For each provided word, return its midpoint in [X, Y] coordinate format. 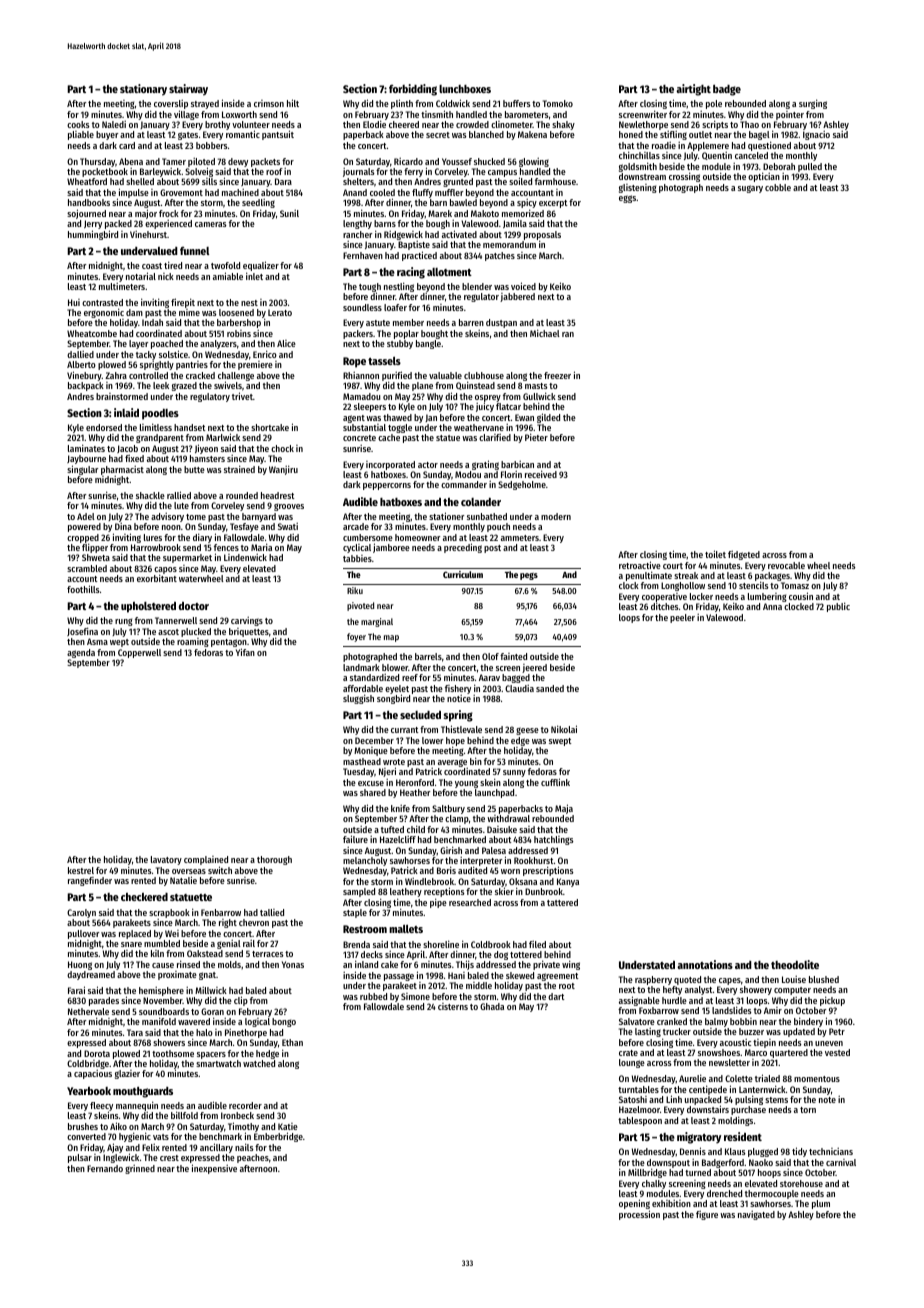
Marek [440, 213]
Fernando [105, 1168]
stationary [143, 90]
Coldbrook [491, 944]
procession [639, 1215]
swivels [228, 385]
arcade [356, 526]
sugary [750, 189]
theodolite [795, 964]
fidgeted [744, 555]
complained [206, 860]
